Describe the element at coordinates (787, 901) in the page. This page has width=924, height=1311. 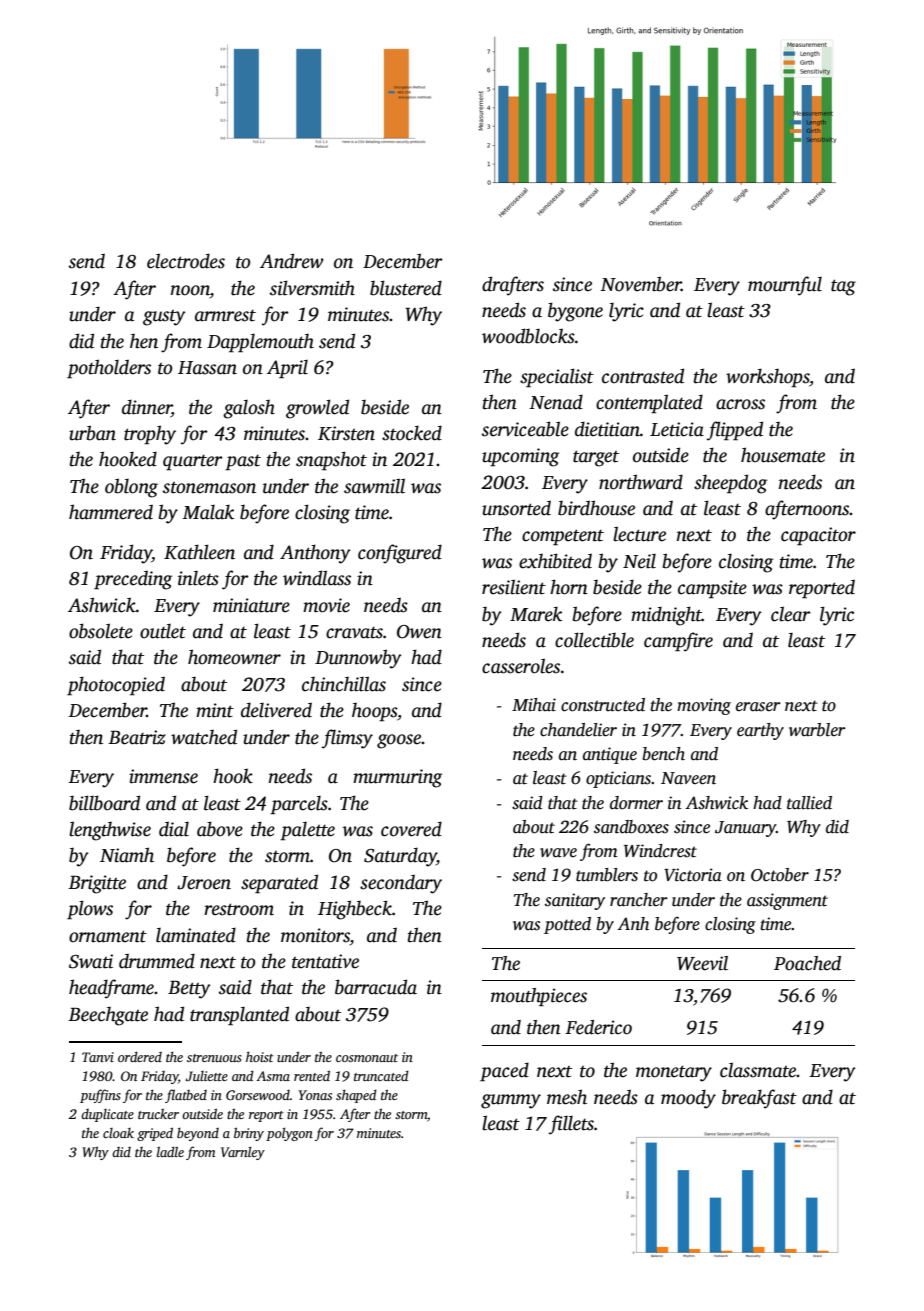
I see `assignment` at that location.
